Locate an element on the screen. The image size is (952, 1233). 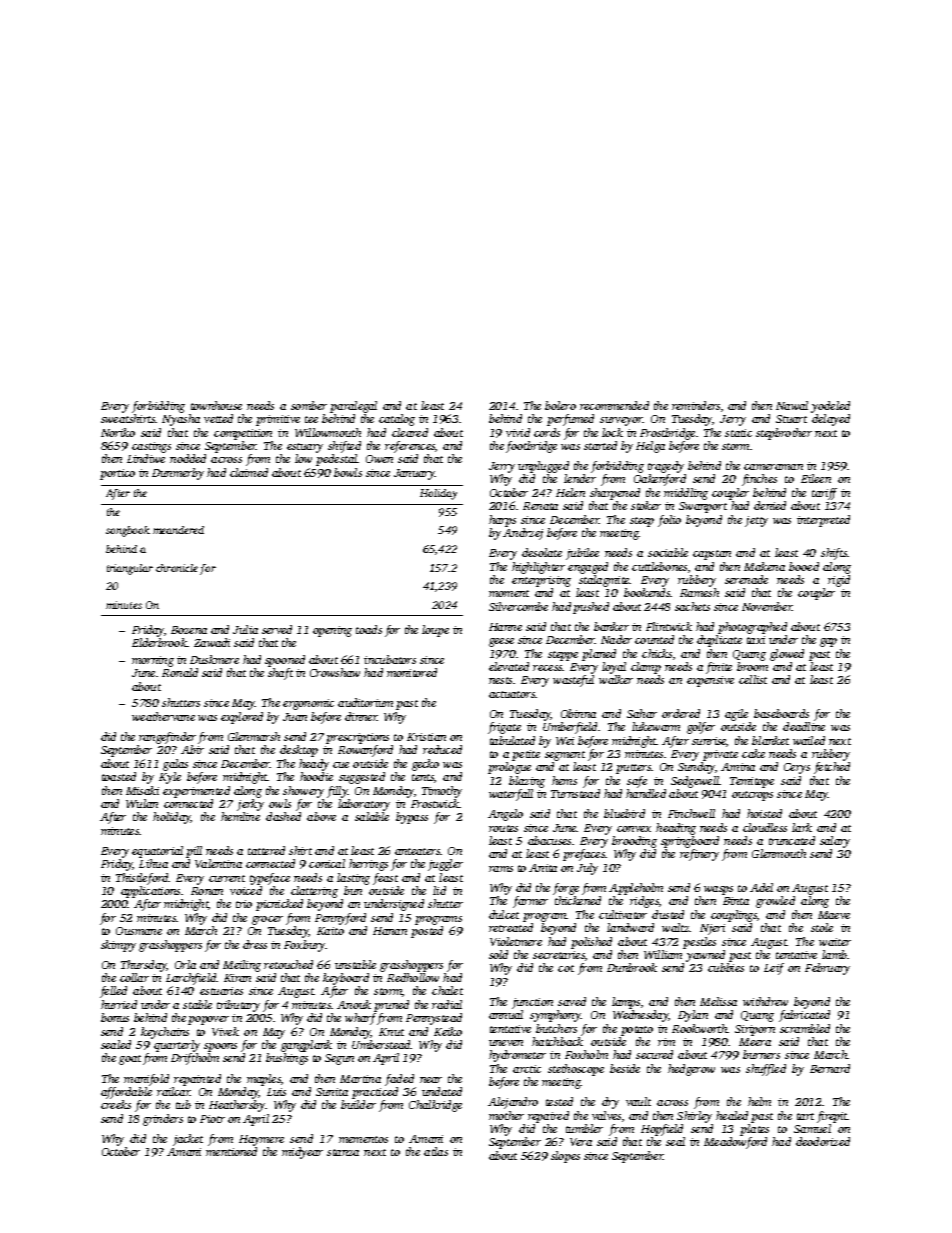
auditorium is located at coordinates (365, 702).
